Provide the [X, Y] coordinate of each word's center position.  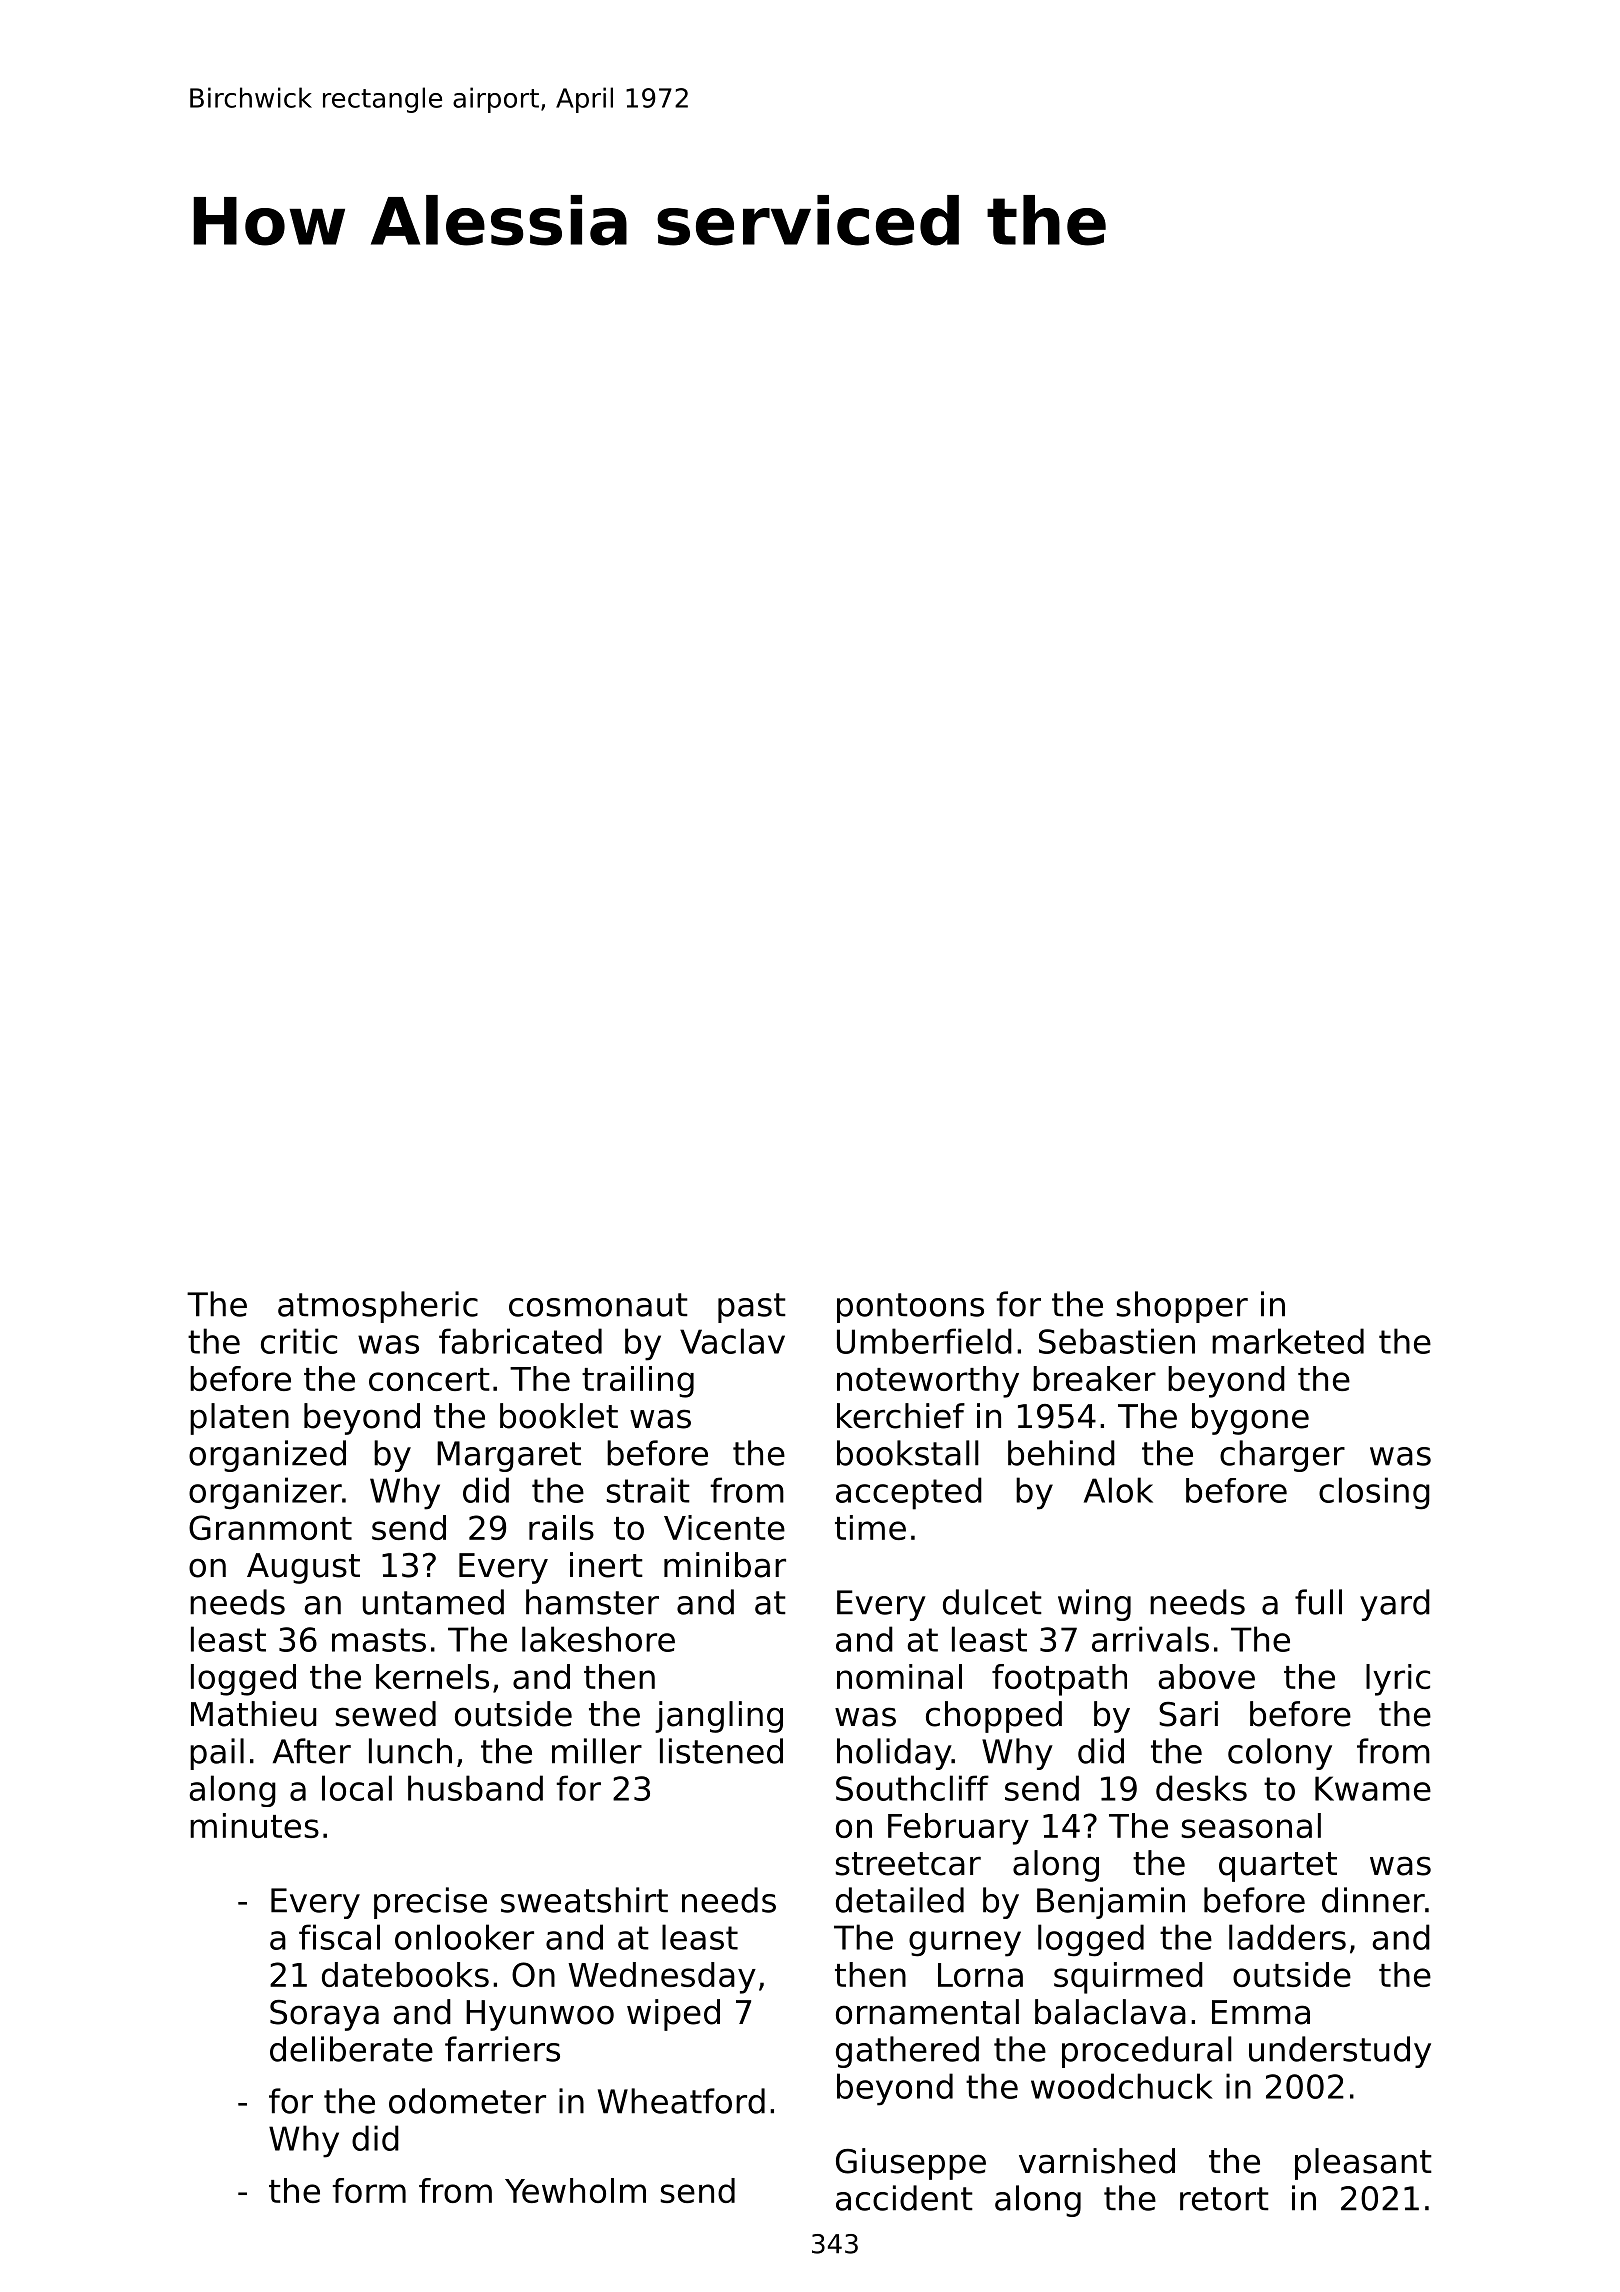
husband [475, 1788]
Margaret [509, 1456]
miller [597, 1751]
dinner [1373, 1900]
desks [1201, 1788]
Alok [1118, 1490]
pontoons [910, 1308]
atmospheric [378, 1307]
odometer [467, 2101]
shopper [1182, 1307]
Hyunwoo [540, 2015]
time [870, 1527]
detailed [900, 1900]
